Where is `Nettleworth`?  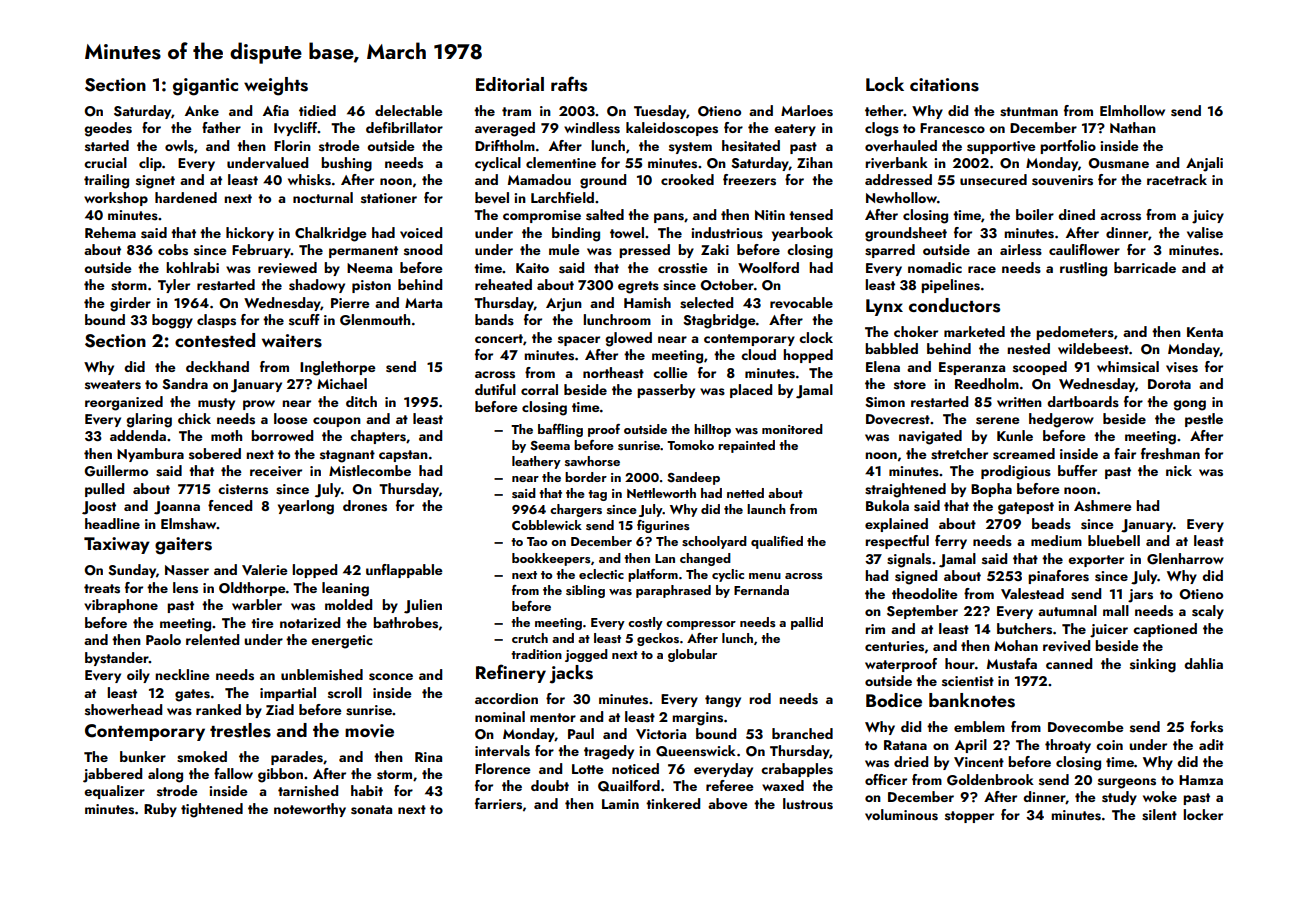 Nettleworth is located at coordinates (661, 493).
